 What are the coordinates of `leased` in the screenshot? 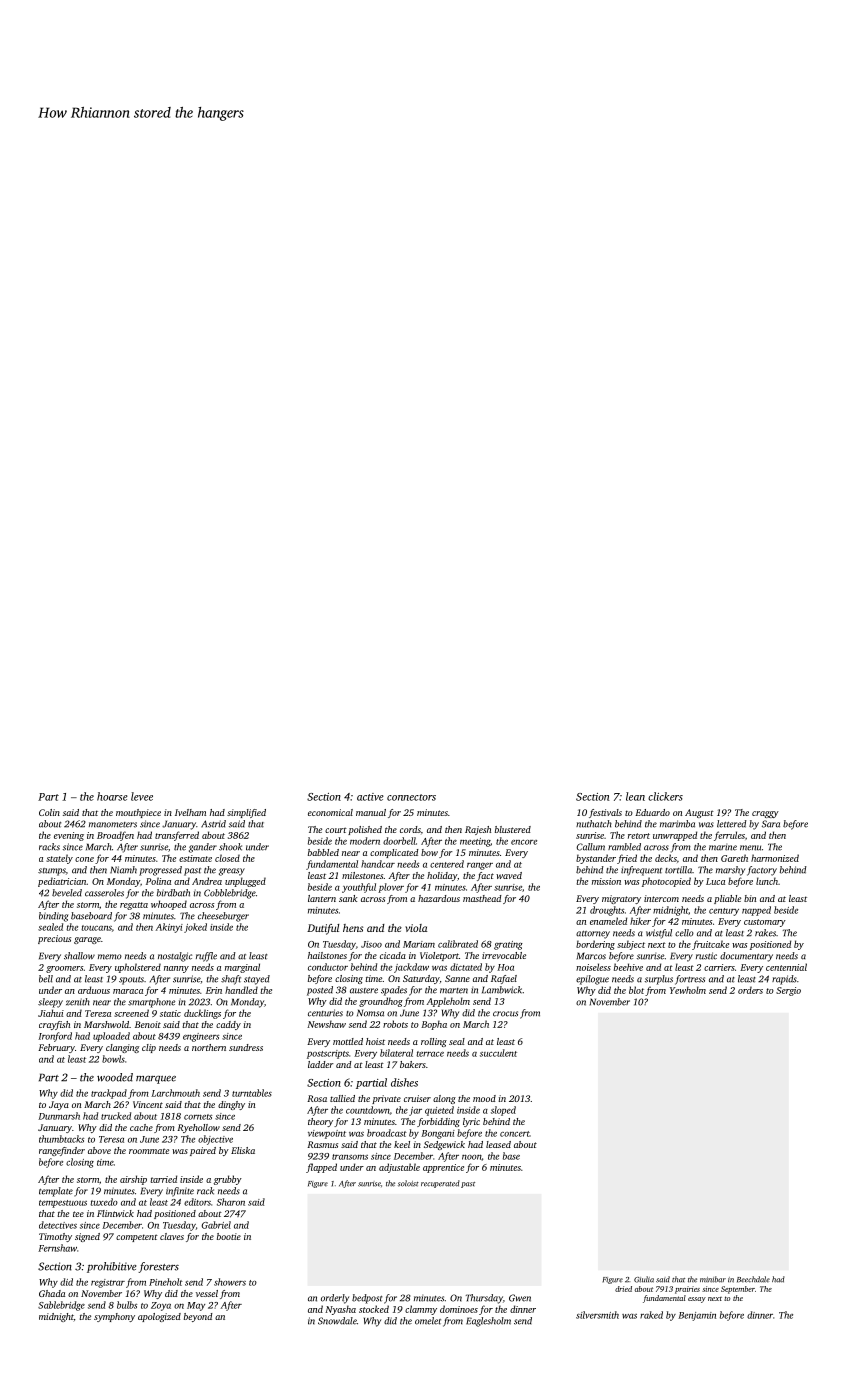 It's located at (498, 1144).
